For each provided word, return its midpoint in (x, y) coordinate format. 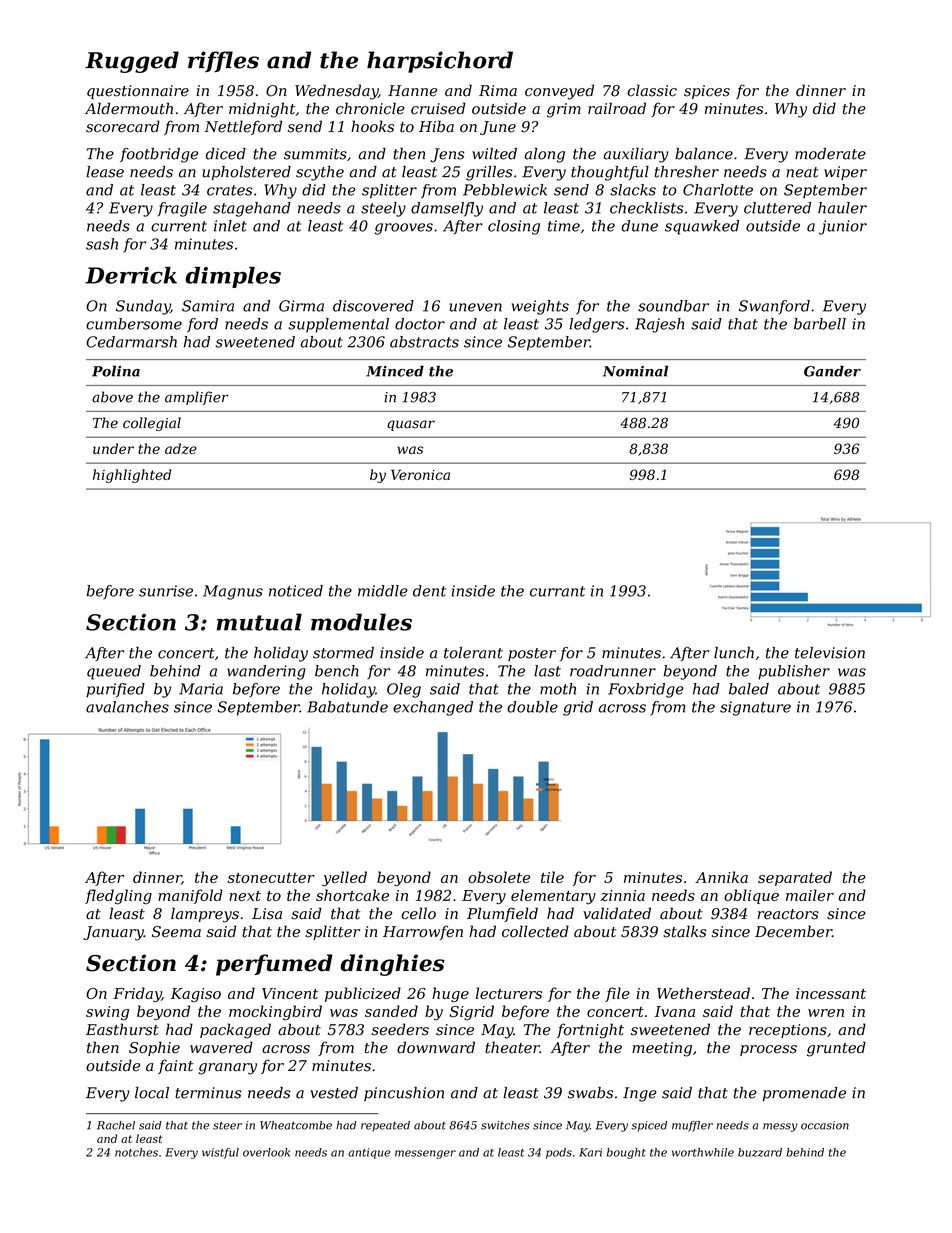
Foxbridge (646, 690)
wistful (220, 1153)
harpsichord (440, 62)
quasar (411, 425)
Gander (832, 371)
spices (707, 92)
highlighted (132, 476)
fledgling (118, 897)
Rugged (132, 62)
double (532, 707)
